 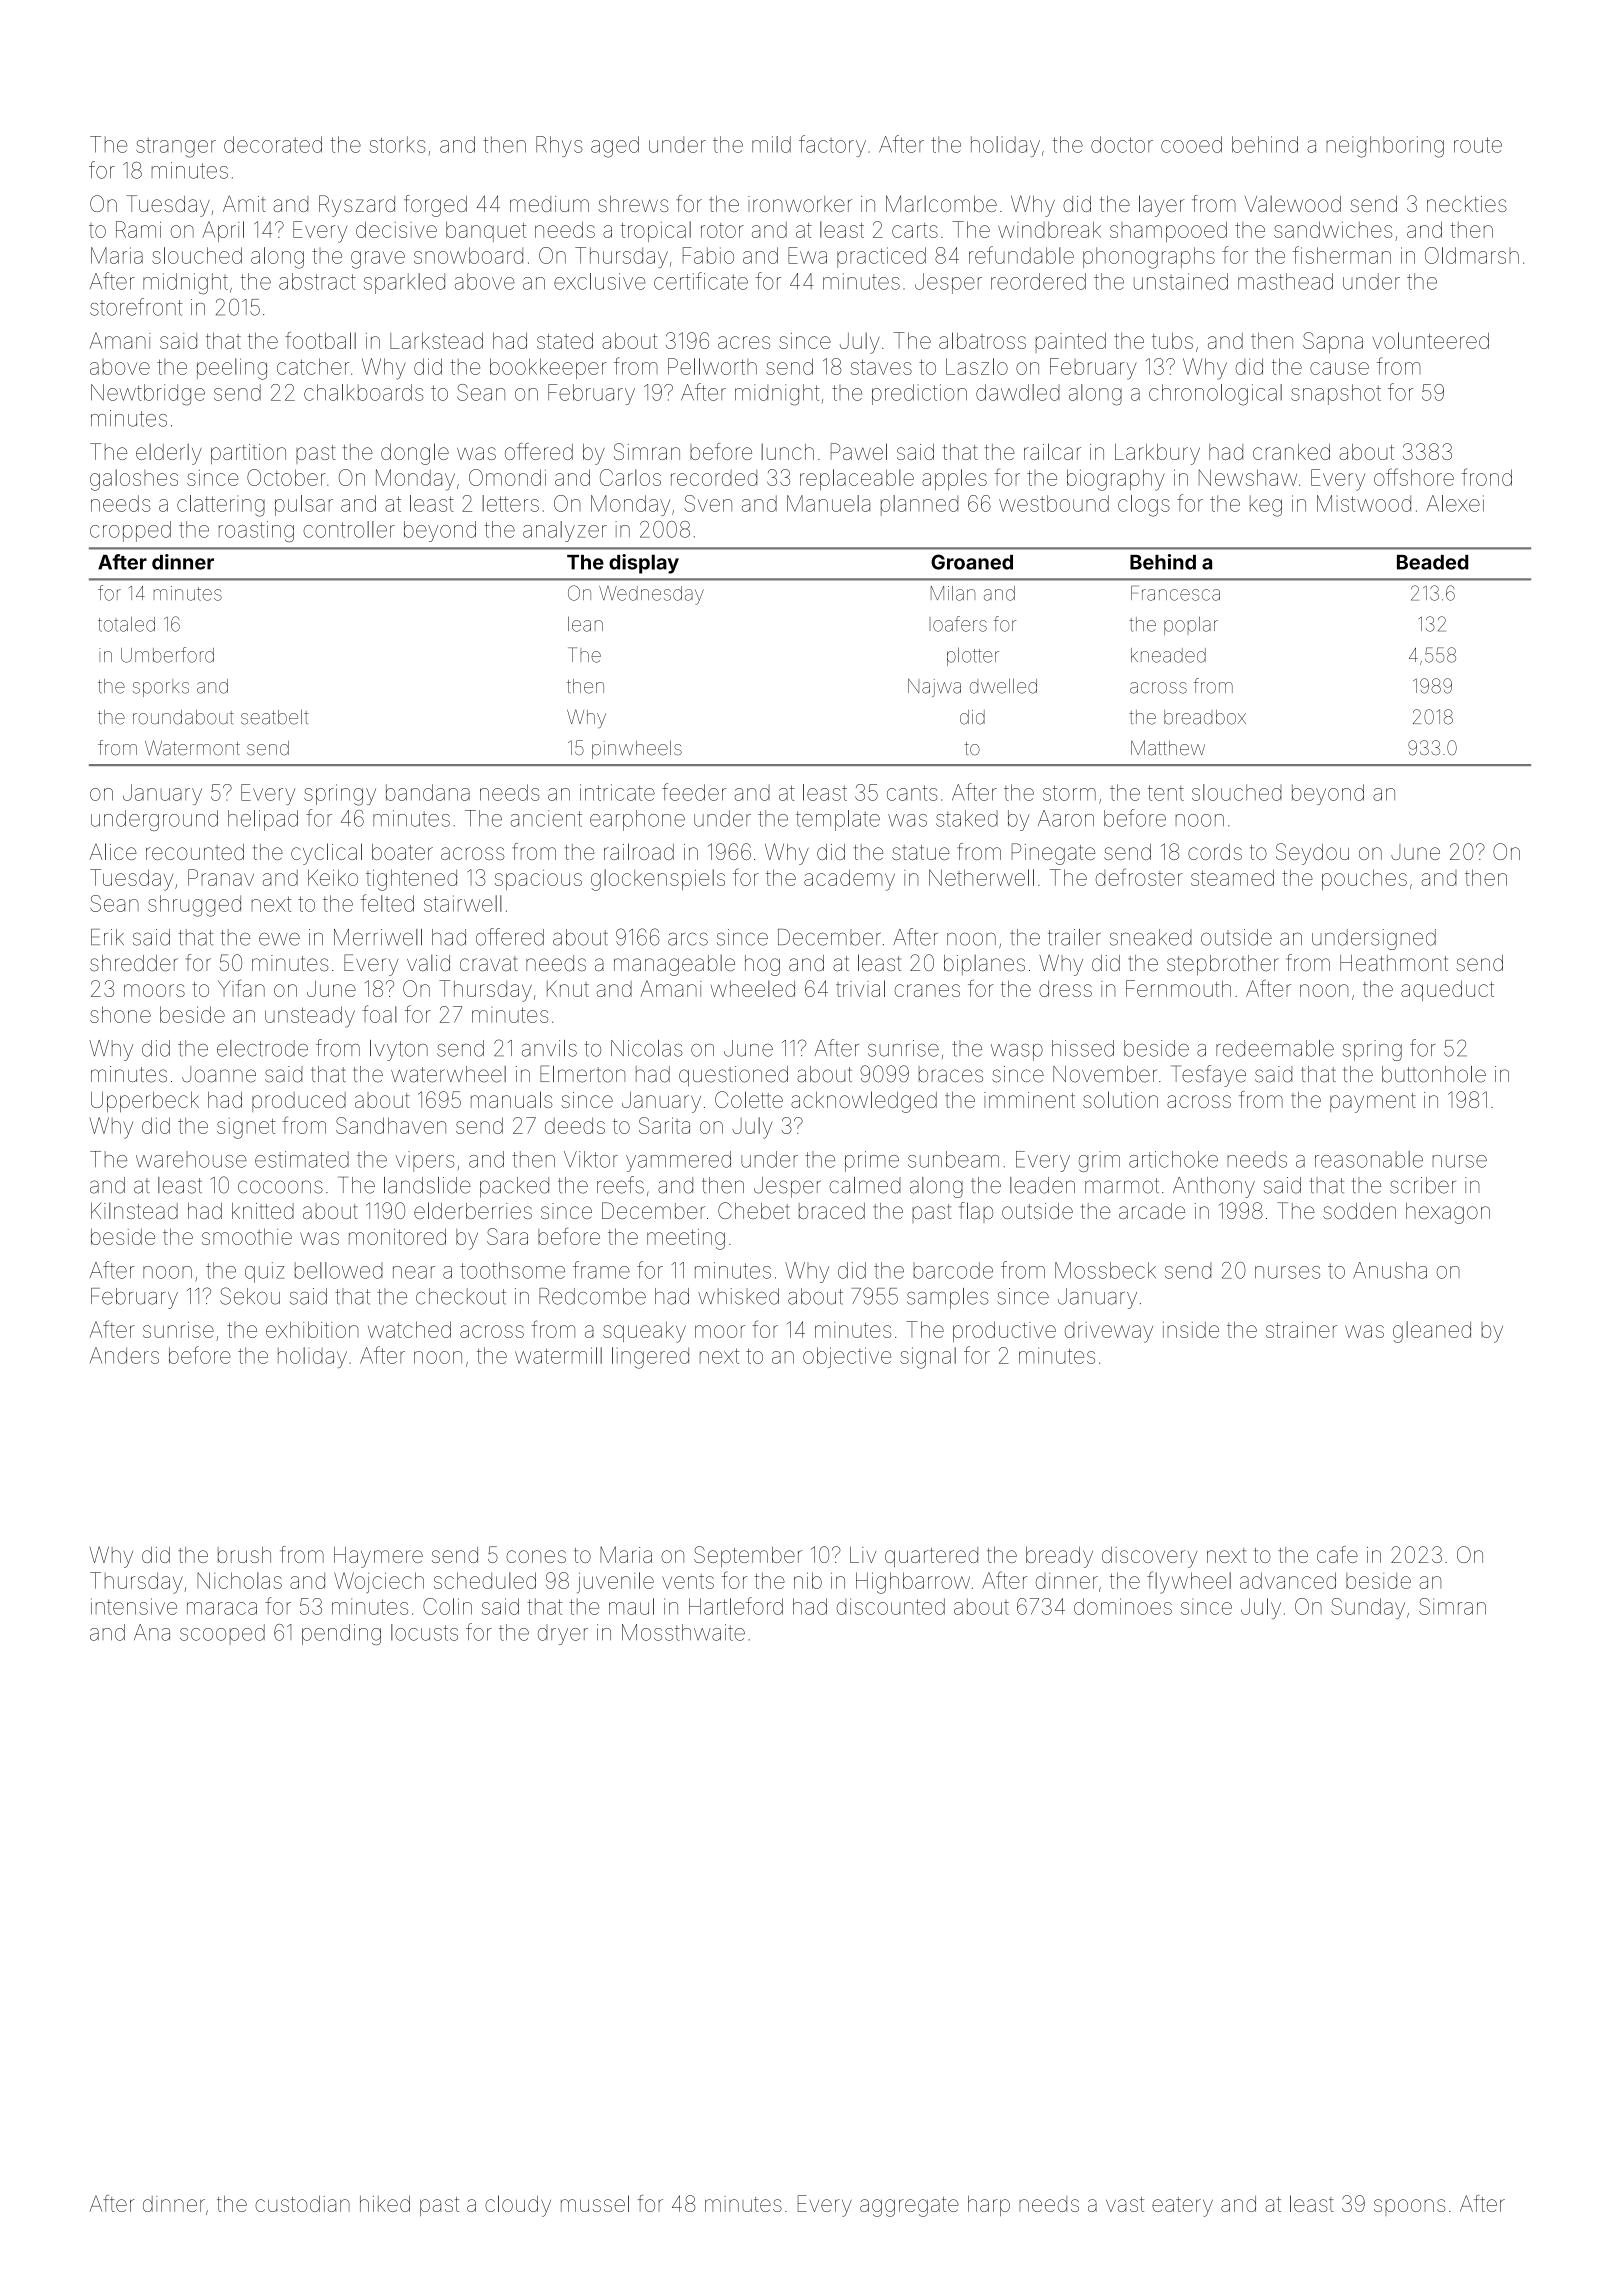 What do you see at coordinates (1337, 1554) in the screenshot?
I see `cafe` at bounding box center [1337, 1554].
